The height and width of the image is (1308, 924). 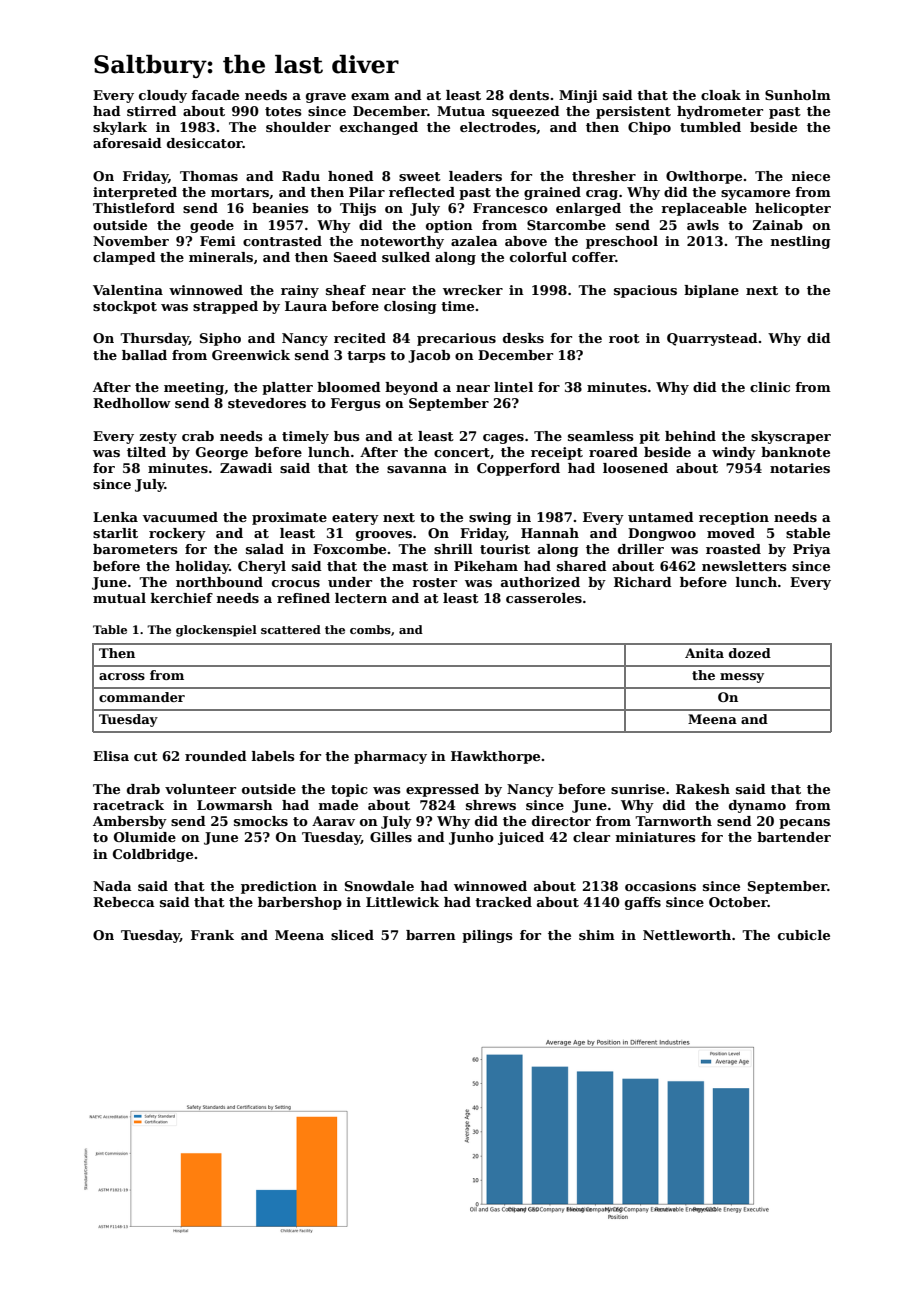 What do you see at coordinates (495, 757) in the image?
I see `Hawkthorpe` at bounding box center [495, 757].
